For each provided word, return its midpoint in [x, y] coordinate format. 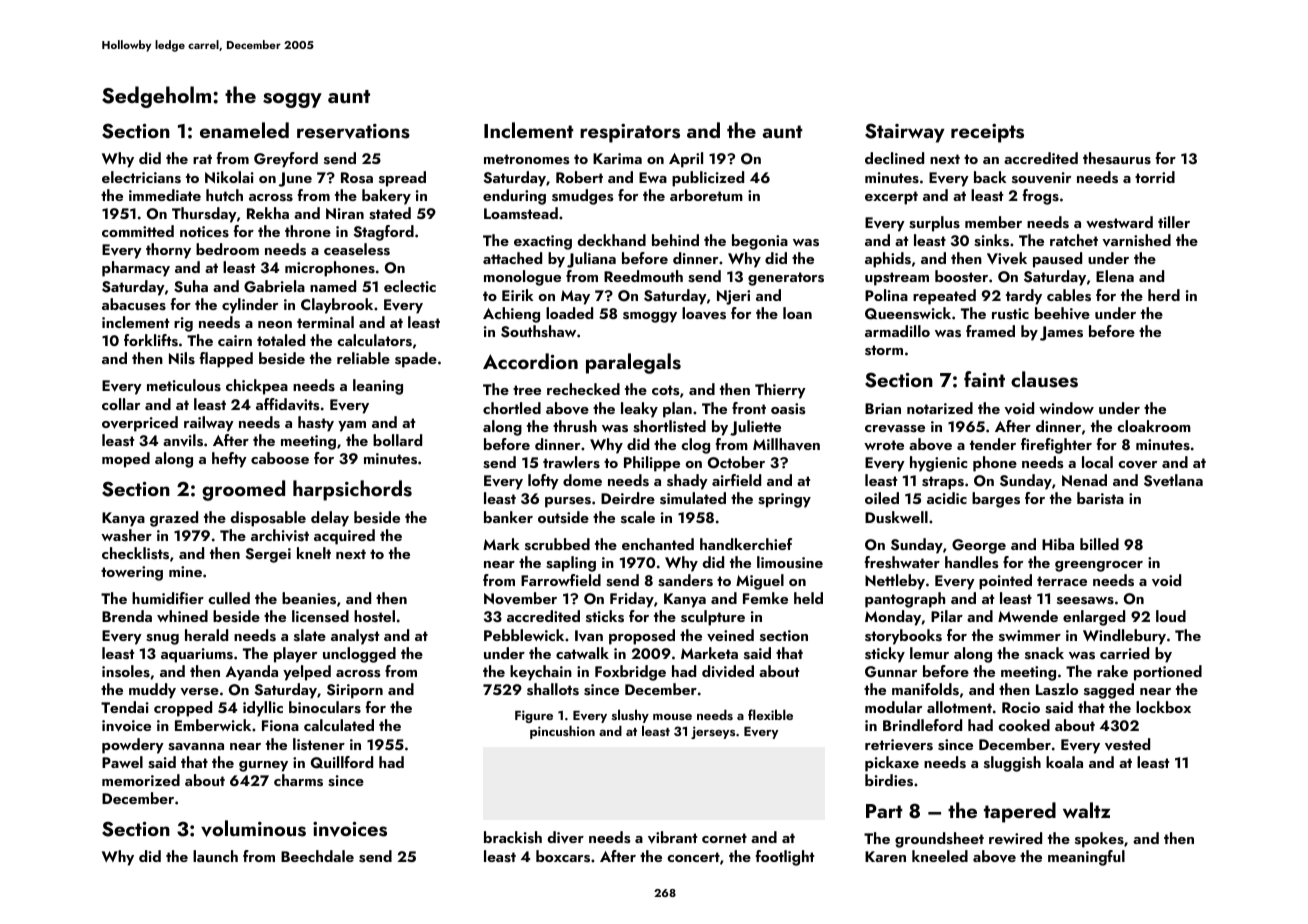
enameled [244, 130]
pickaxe [892, 764]
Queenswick [908, 313]
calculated [339, 725]
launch [215, 856]
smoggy [650, 317]
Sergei [268, 555]
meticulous [184, 385]
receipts [987, 133]
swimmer [1030, 636]
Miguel [760, 582]
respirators [630, 133]
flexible [770, 714]
